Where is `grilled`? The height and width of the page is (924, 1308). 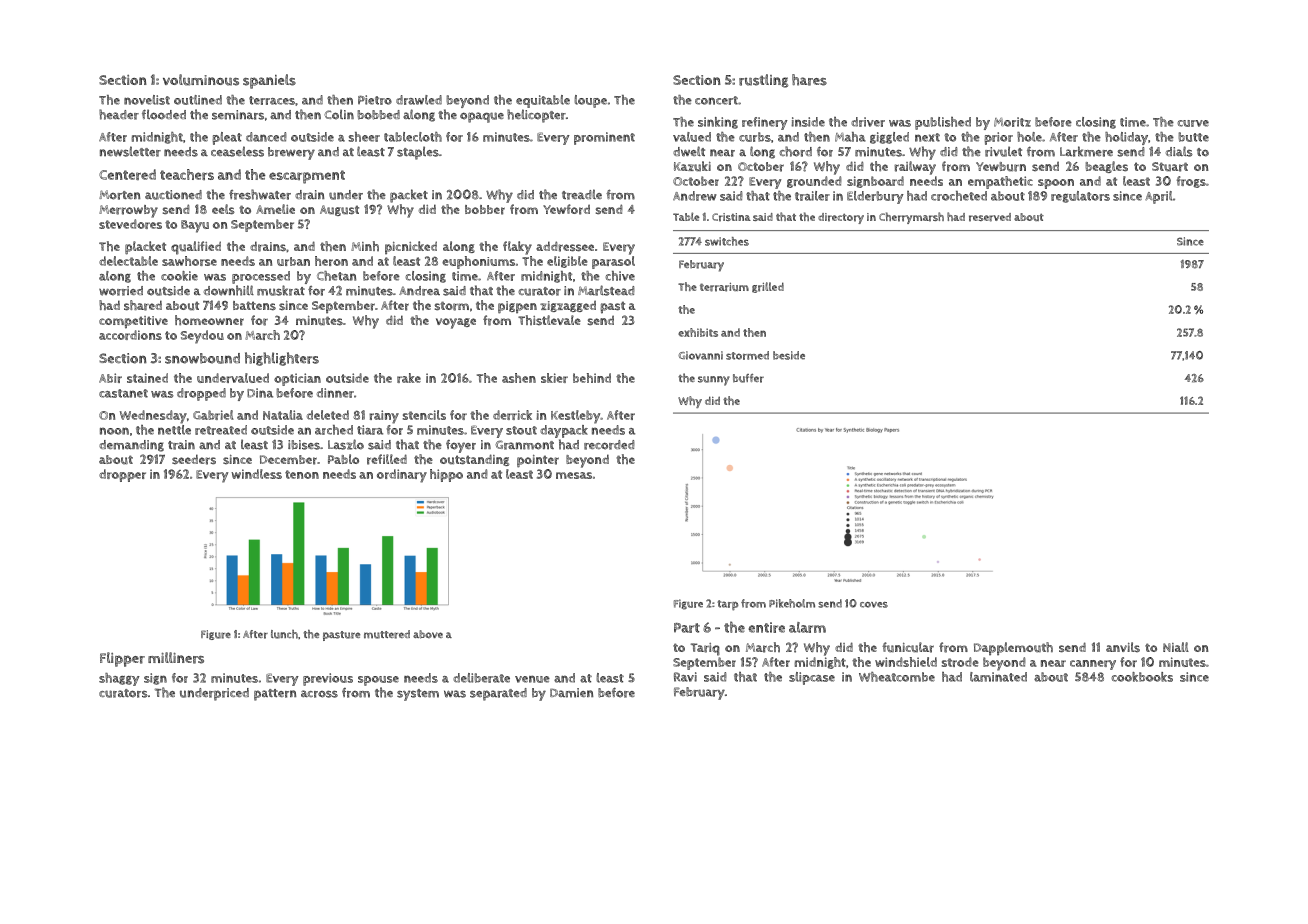
grilled is located at coordinates (768, 287).
